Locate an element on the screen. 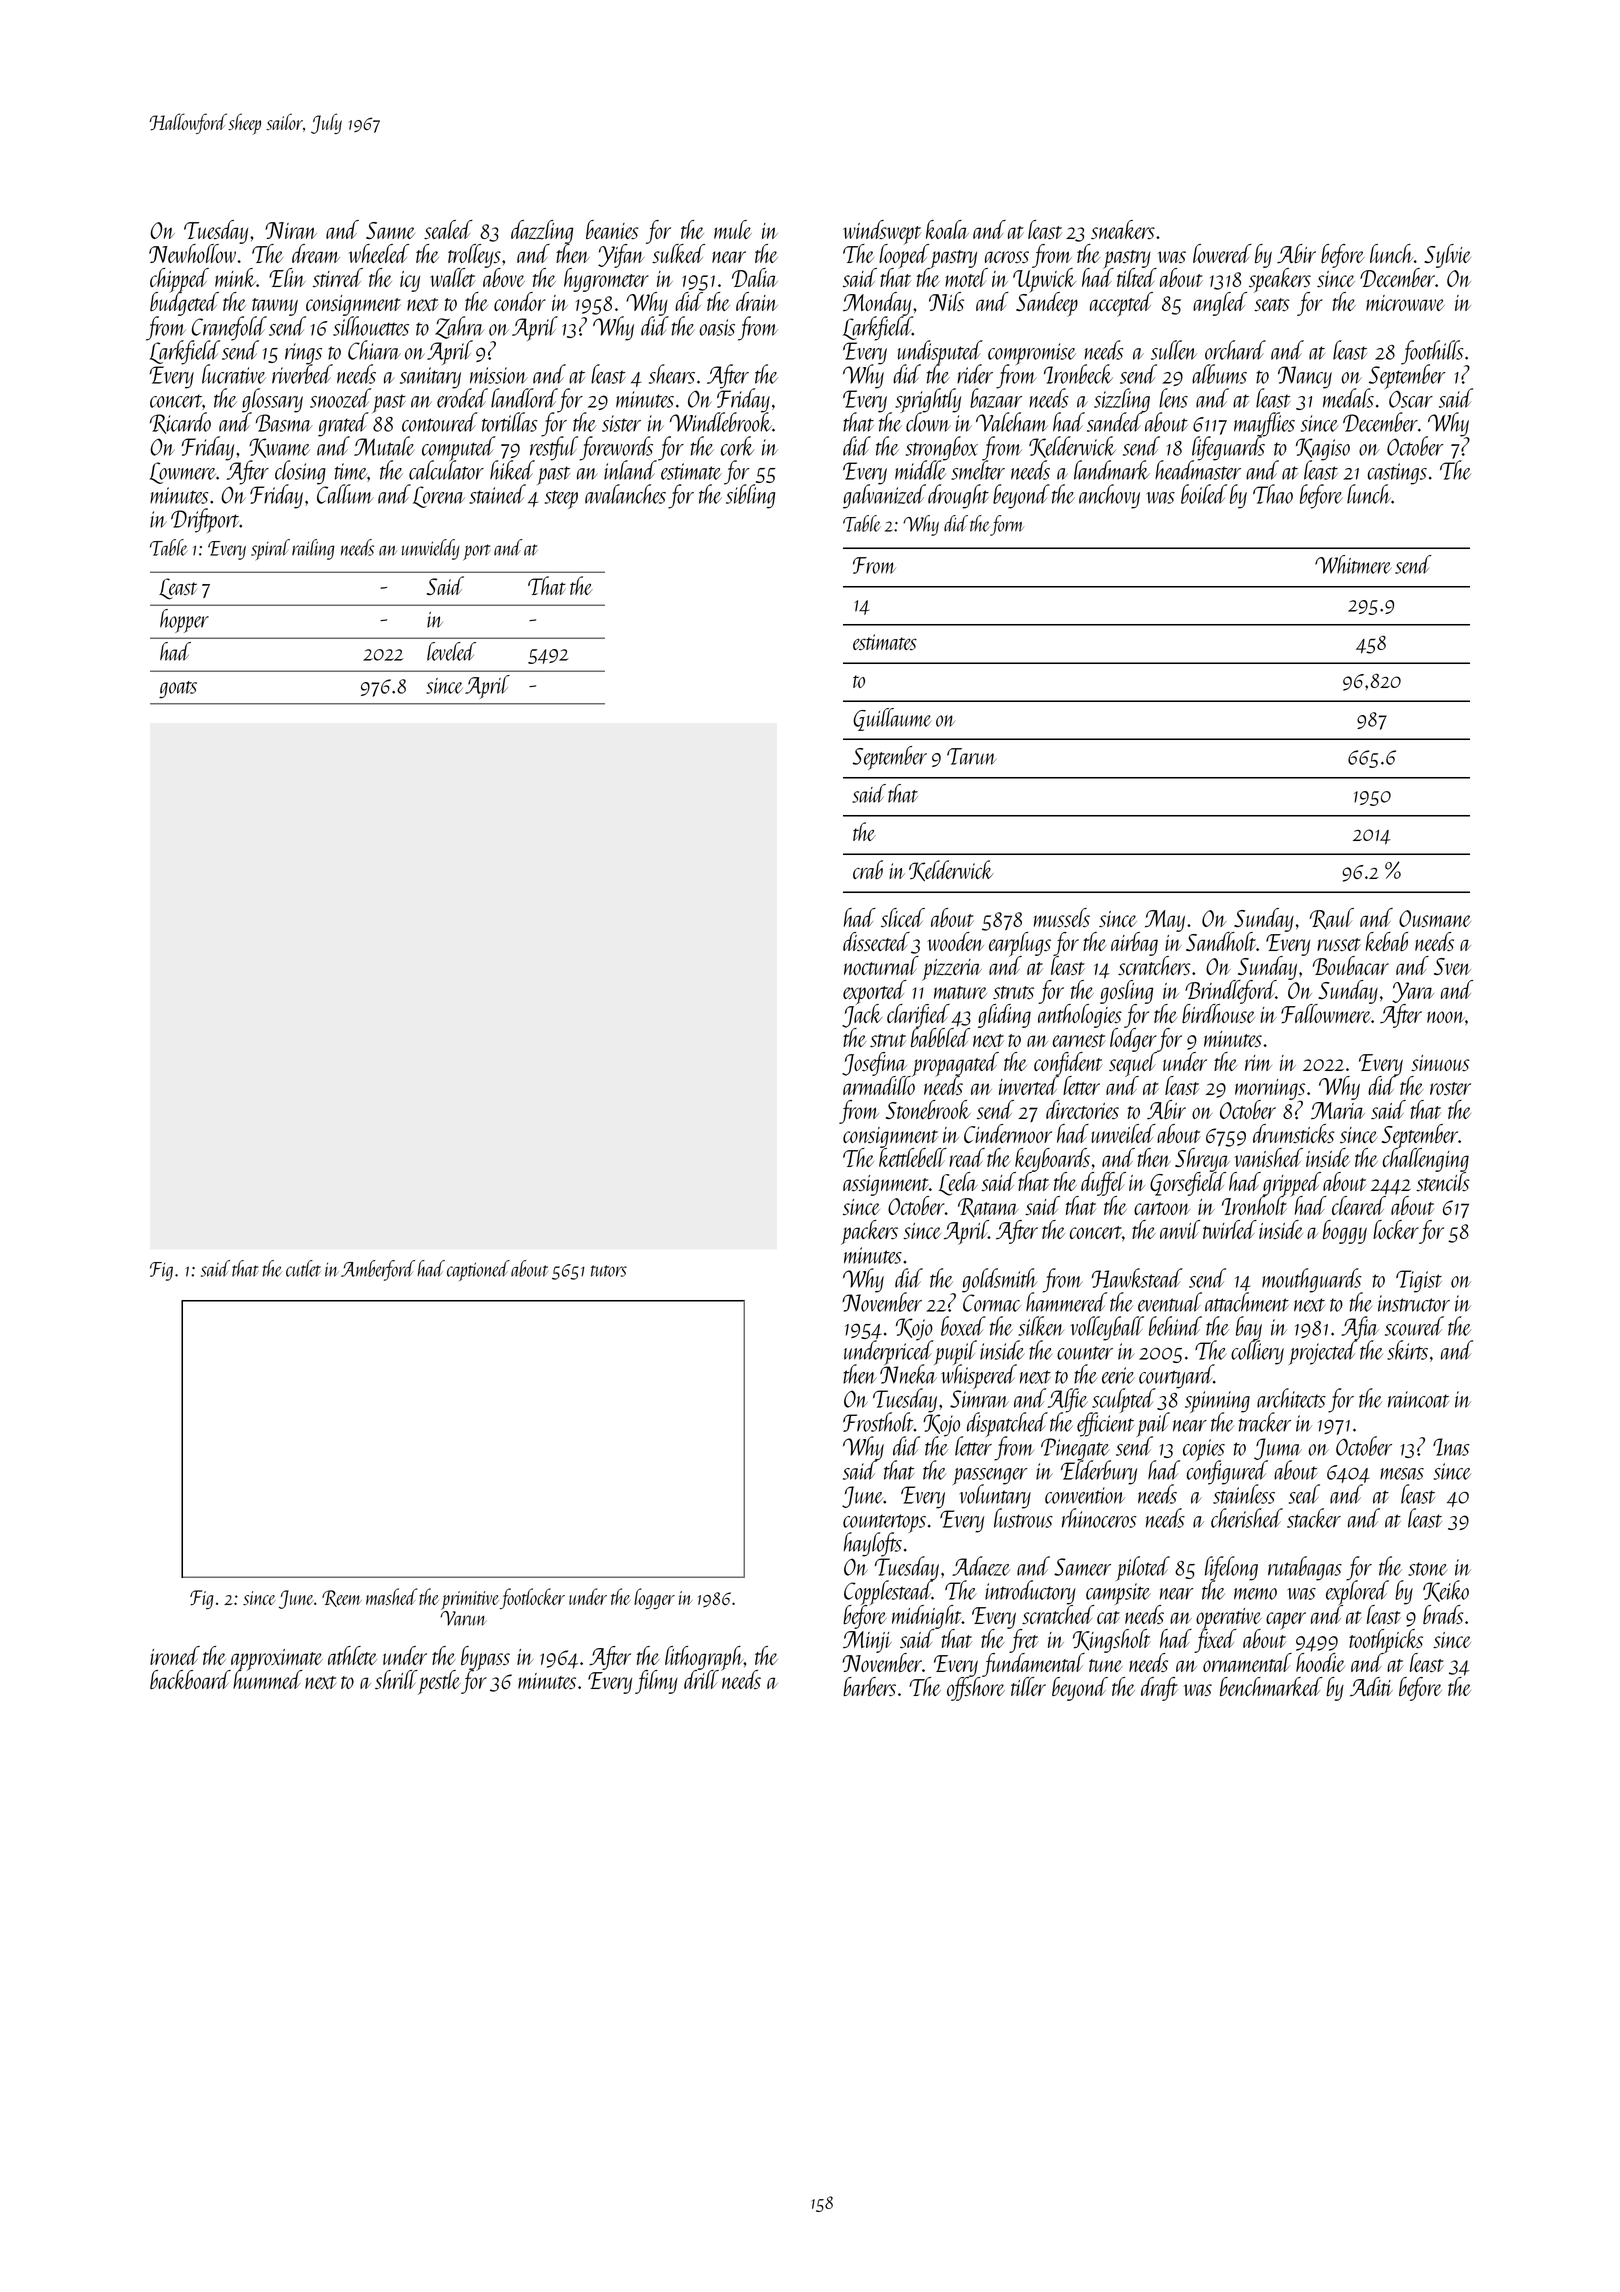 The width and height of the screenshot is (1620, 2292). orchard is located at coordinates (1235, 350).
